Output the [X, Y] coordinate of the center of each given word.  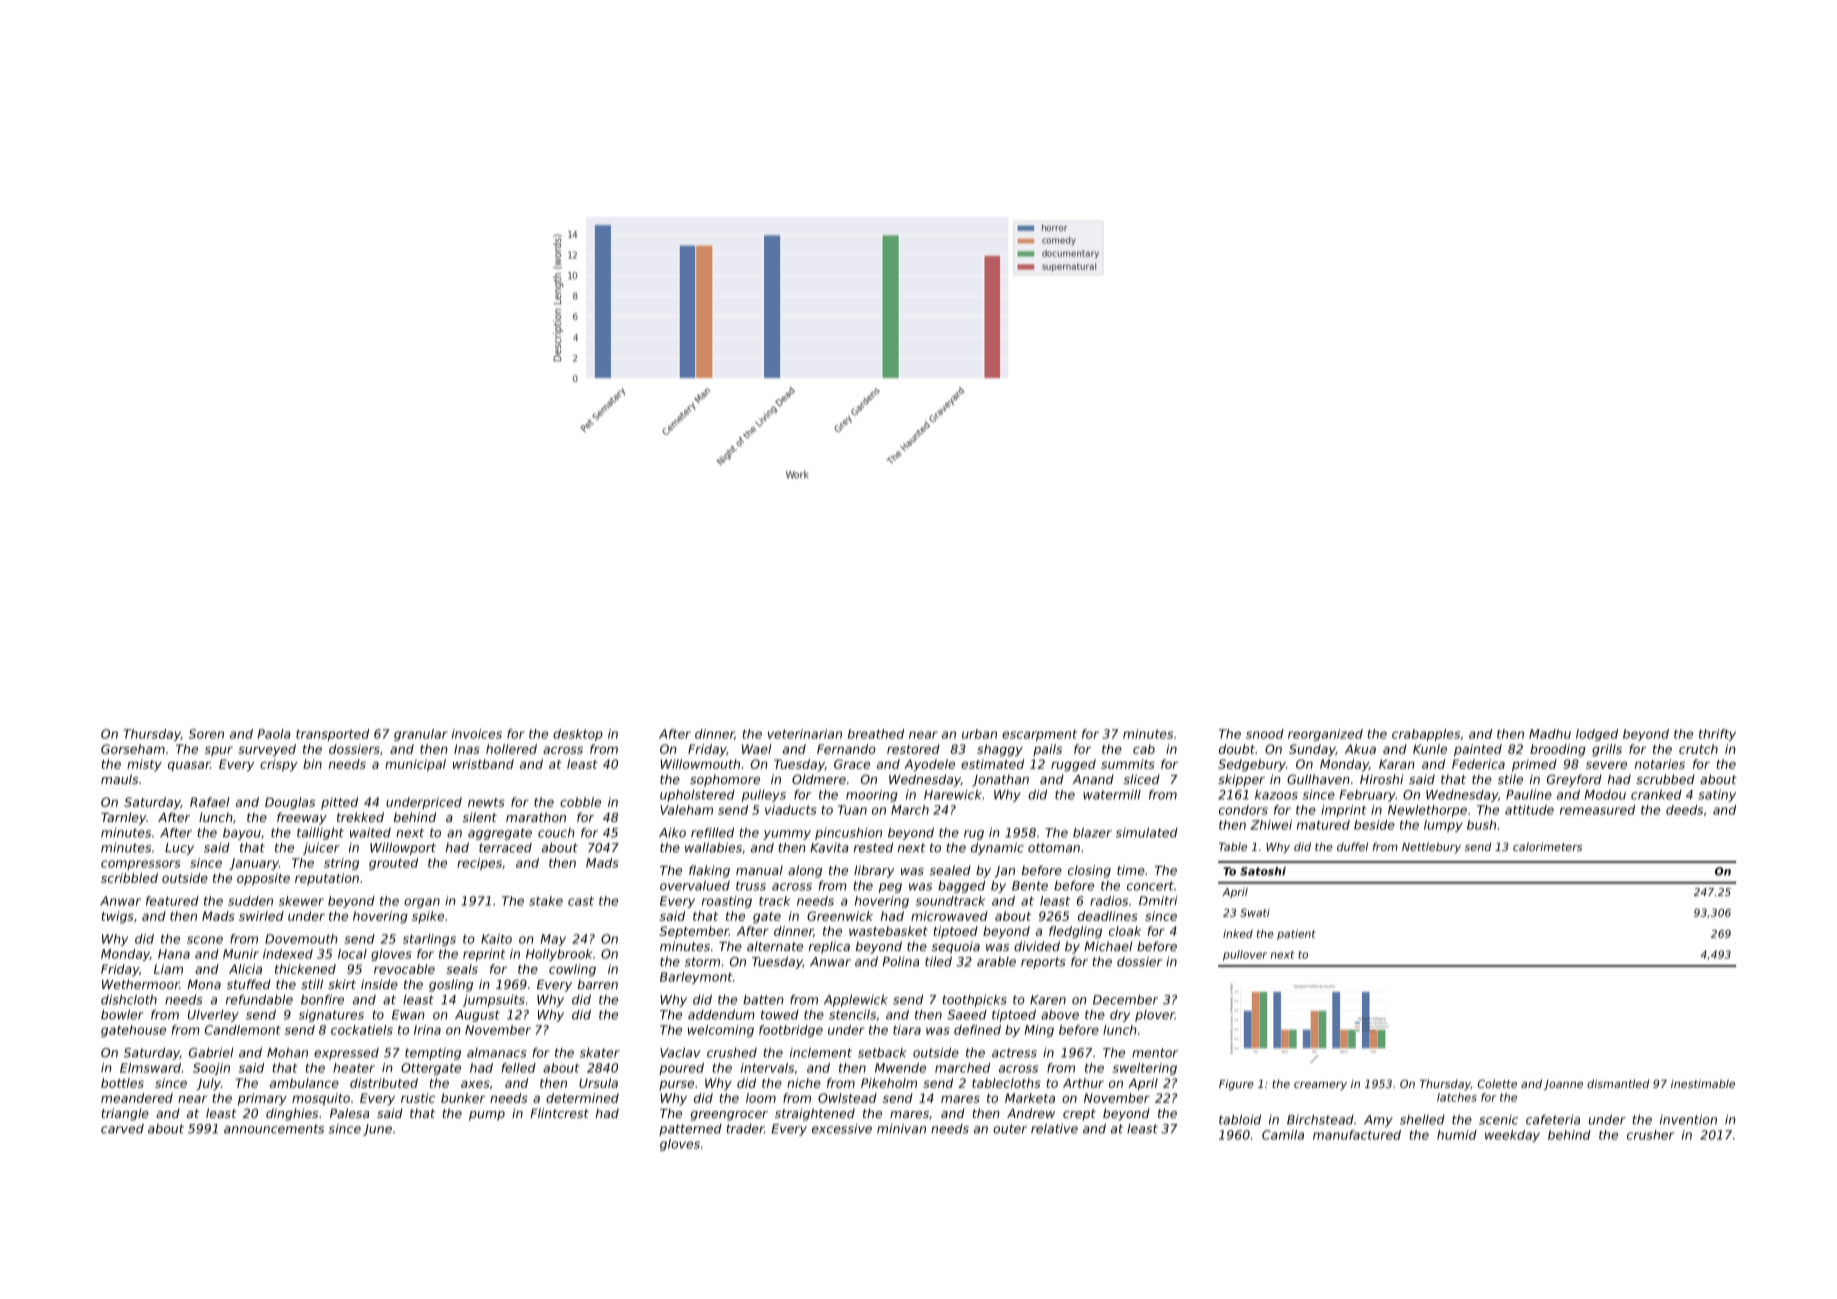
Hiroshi [1381, 779]
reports [1043, 963]
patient [1296, 934]
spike [428, 917]
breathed [876, 734]
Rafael [210, 802]
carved [122, 1129]
